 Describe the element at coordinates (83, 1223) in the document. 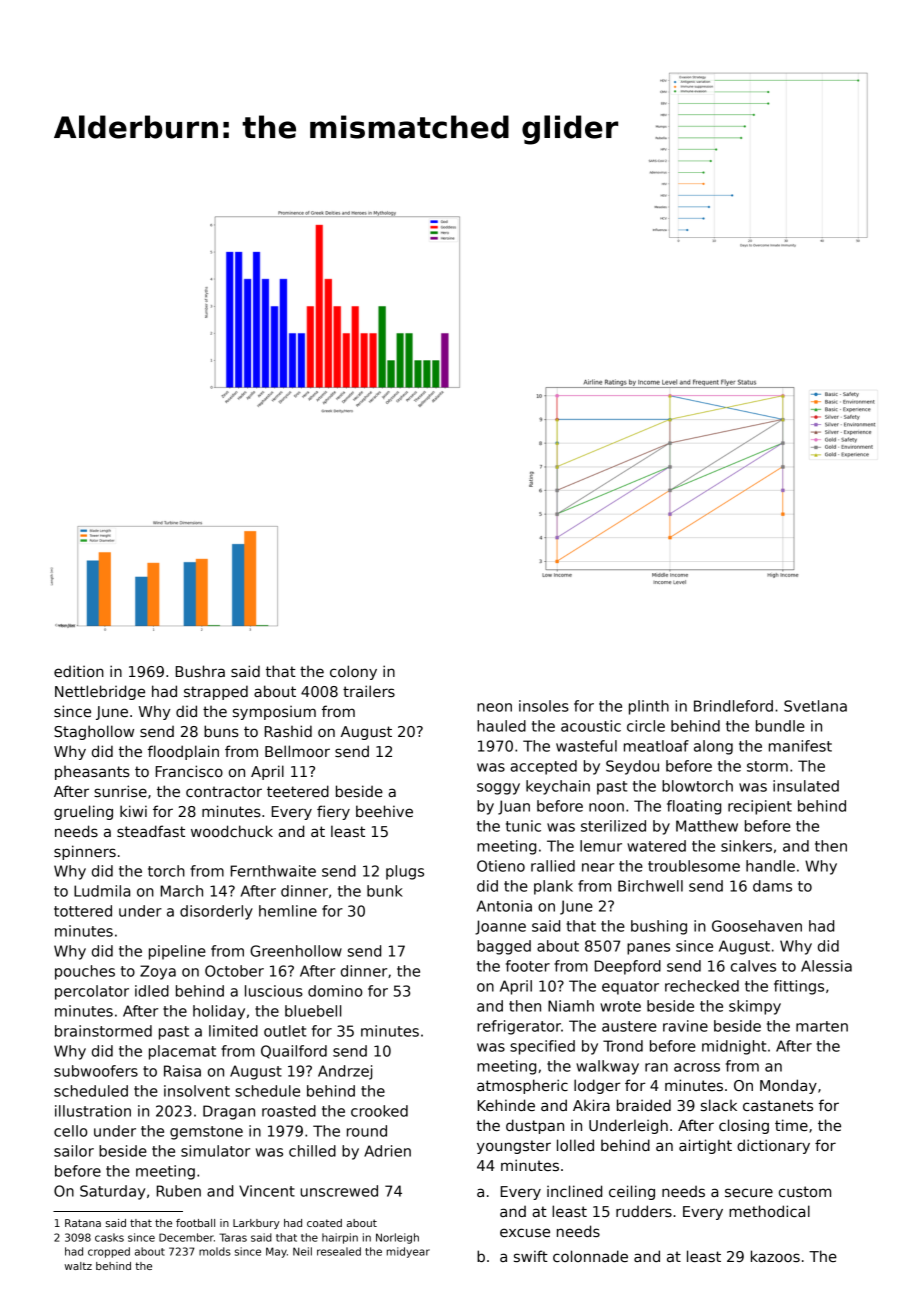

I see `Ratana` at that location.
